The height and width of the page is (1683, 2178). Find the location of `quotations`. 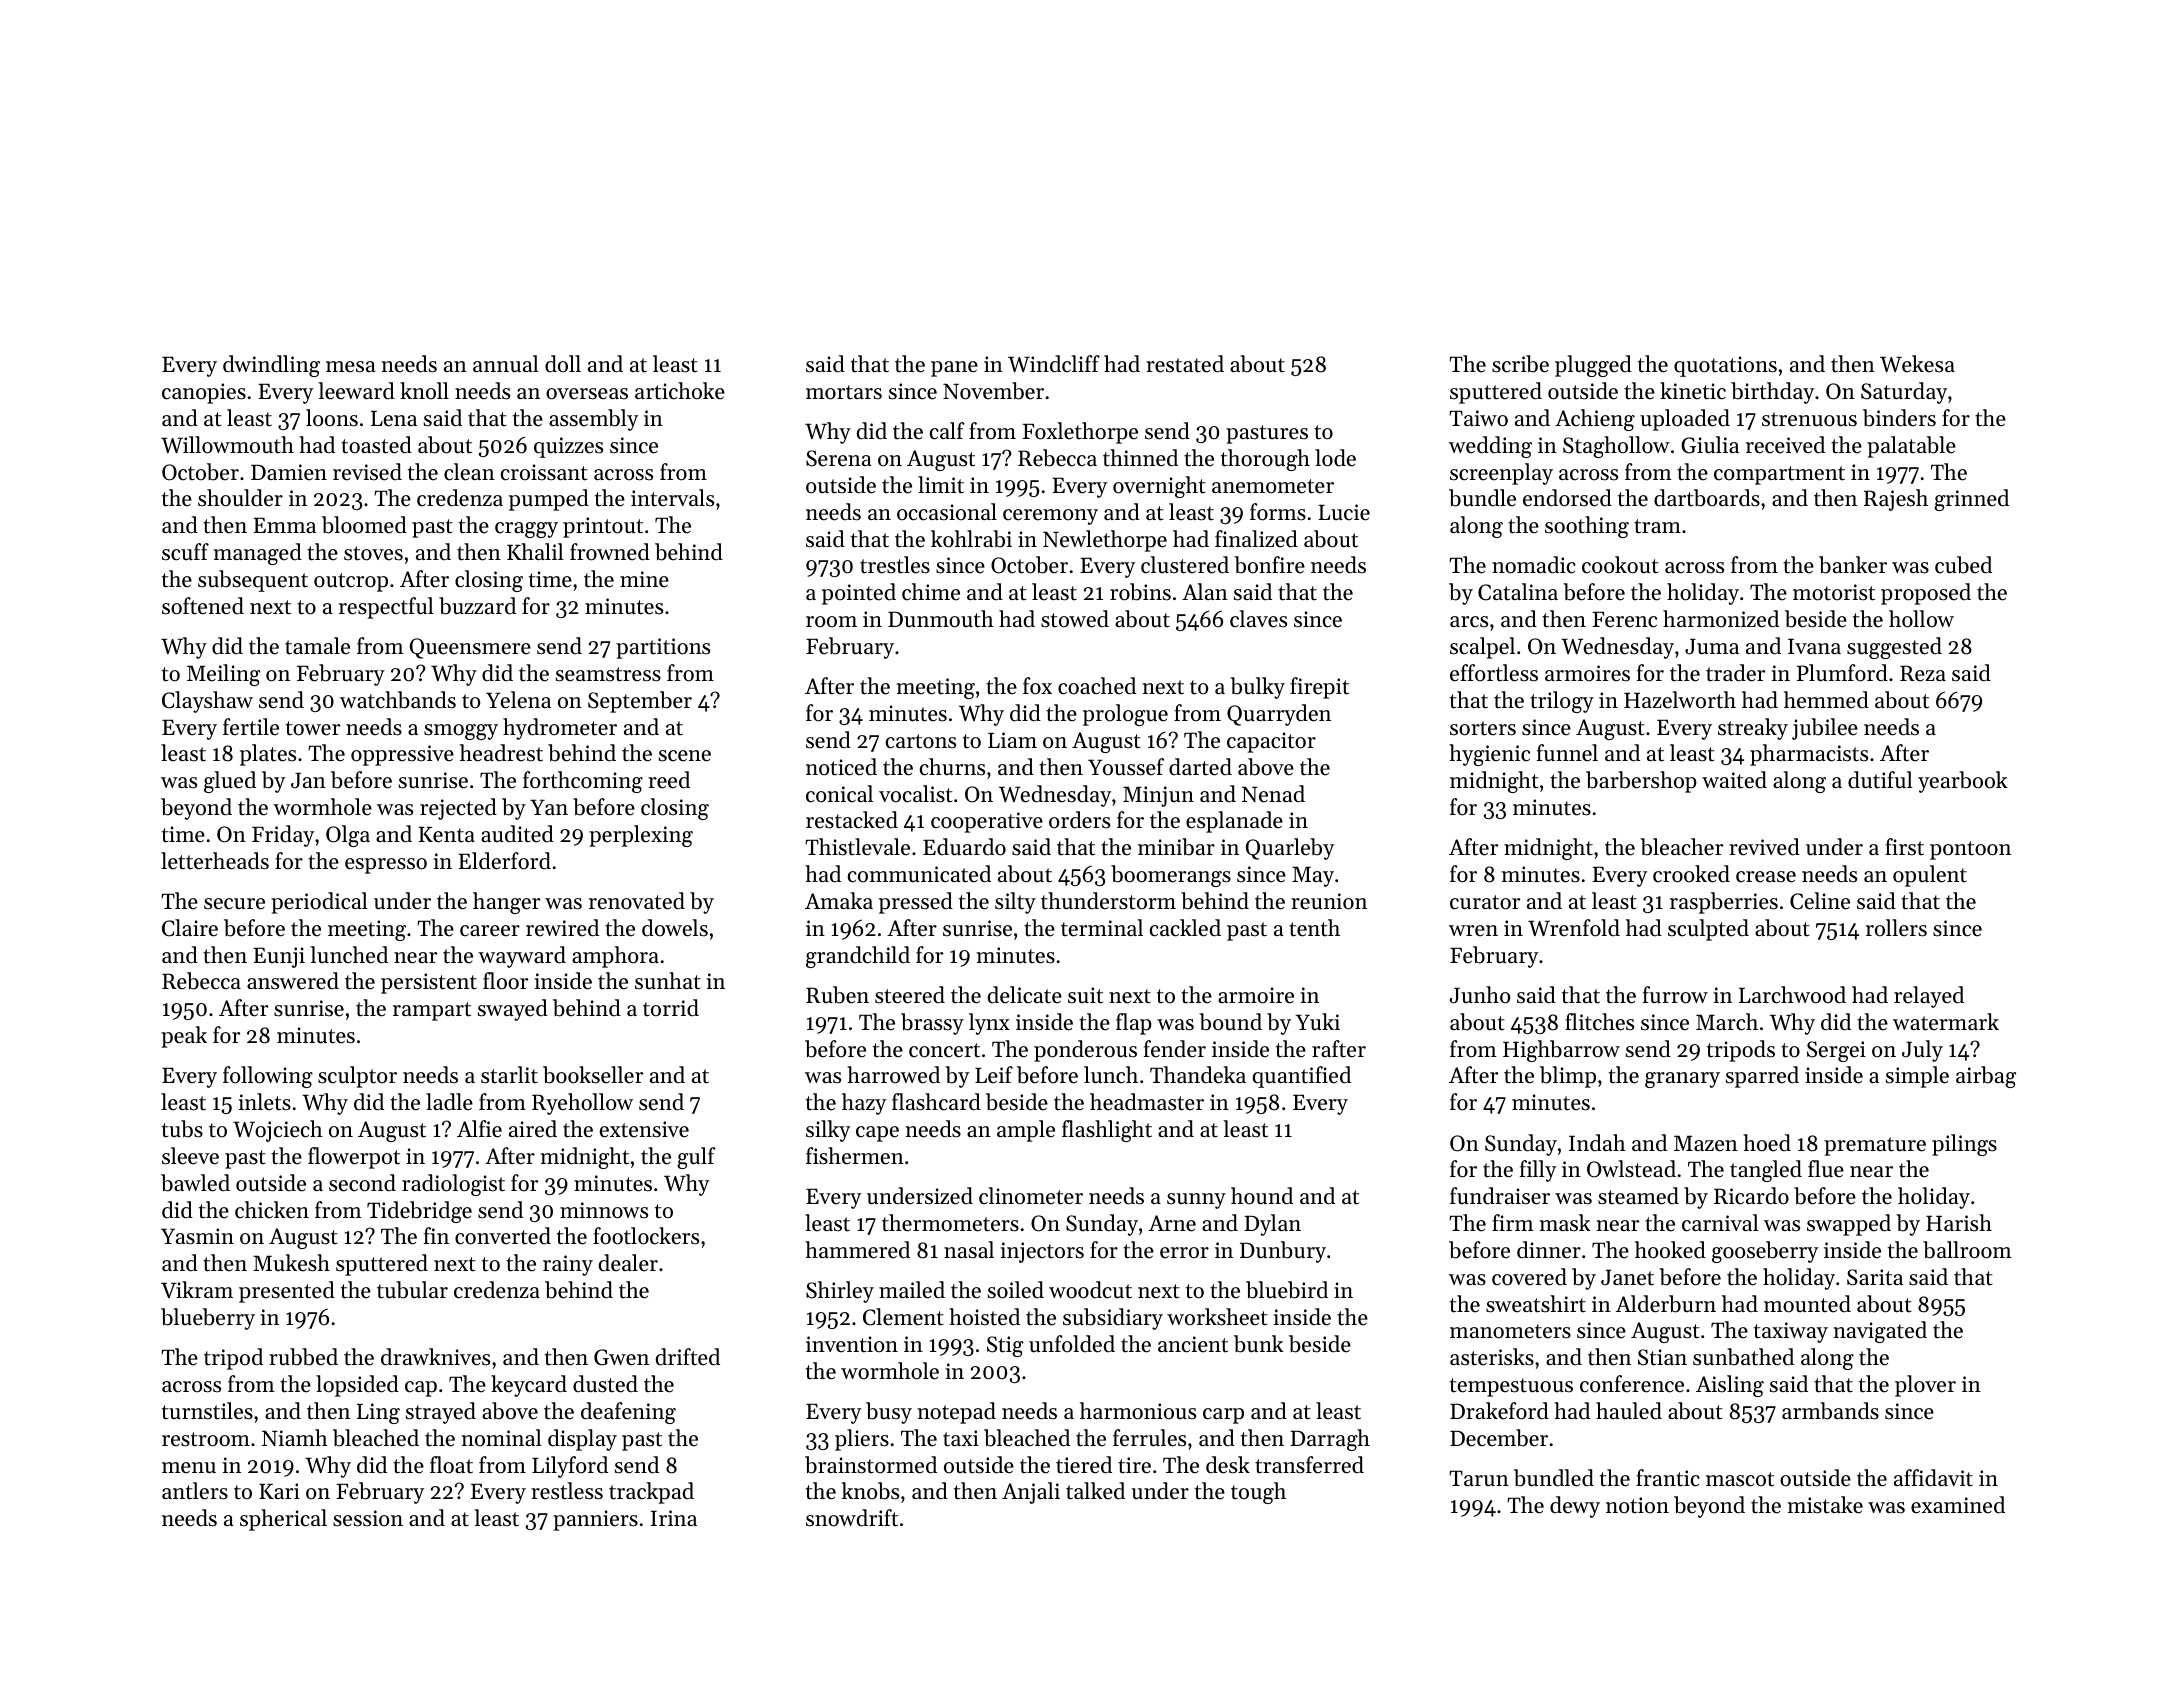

quotations is located at coordinates (1725, 366).
